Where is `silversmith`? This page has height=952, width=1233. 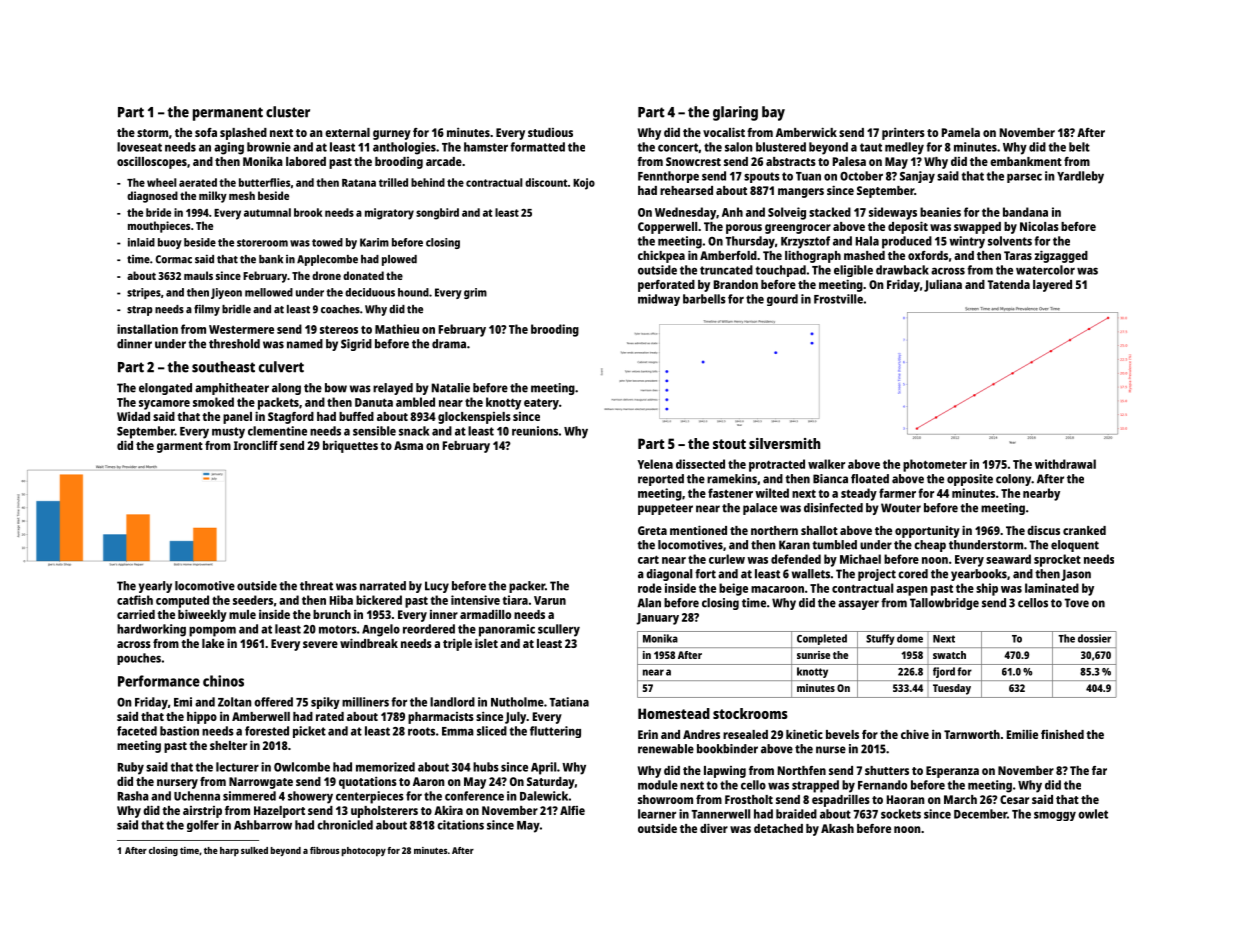 silversmith is located at coordinates (785, 443).
